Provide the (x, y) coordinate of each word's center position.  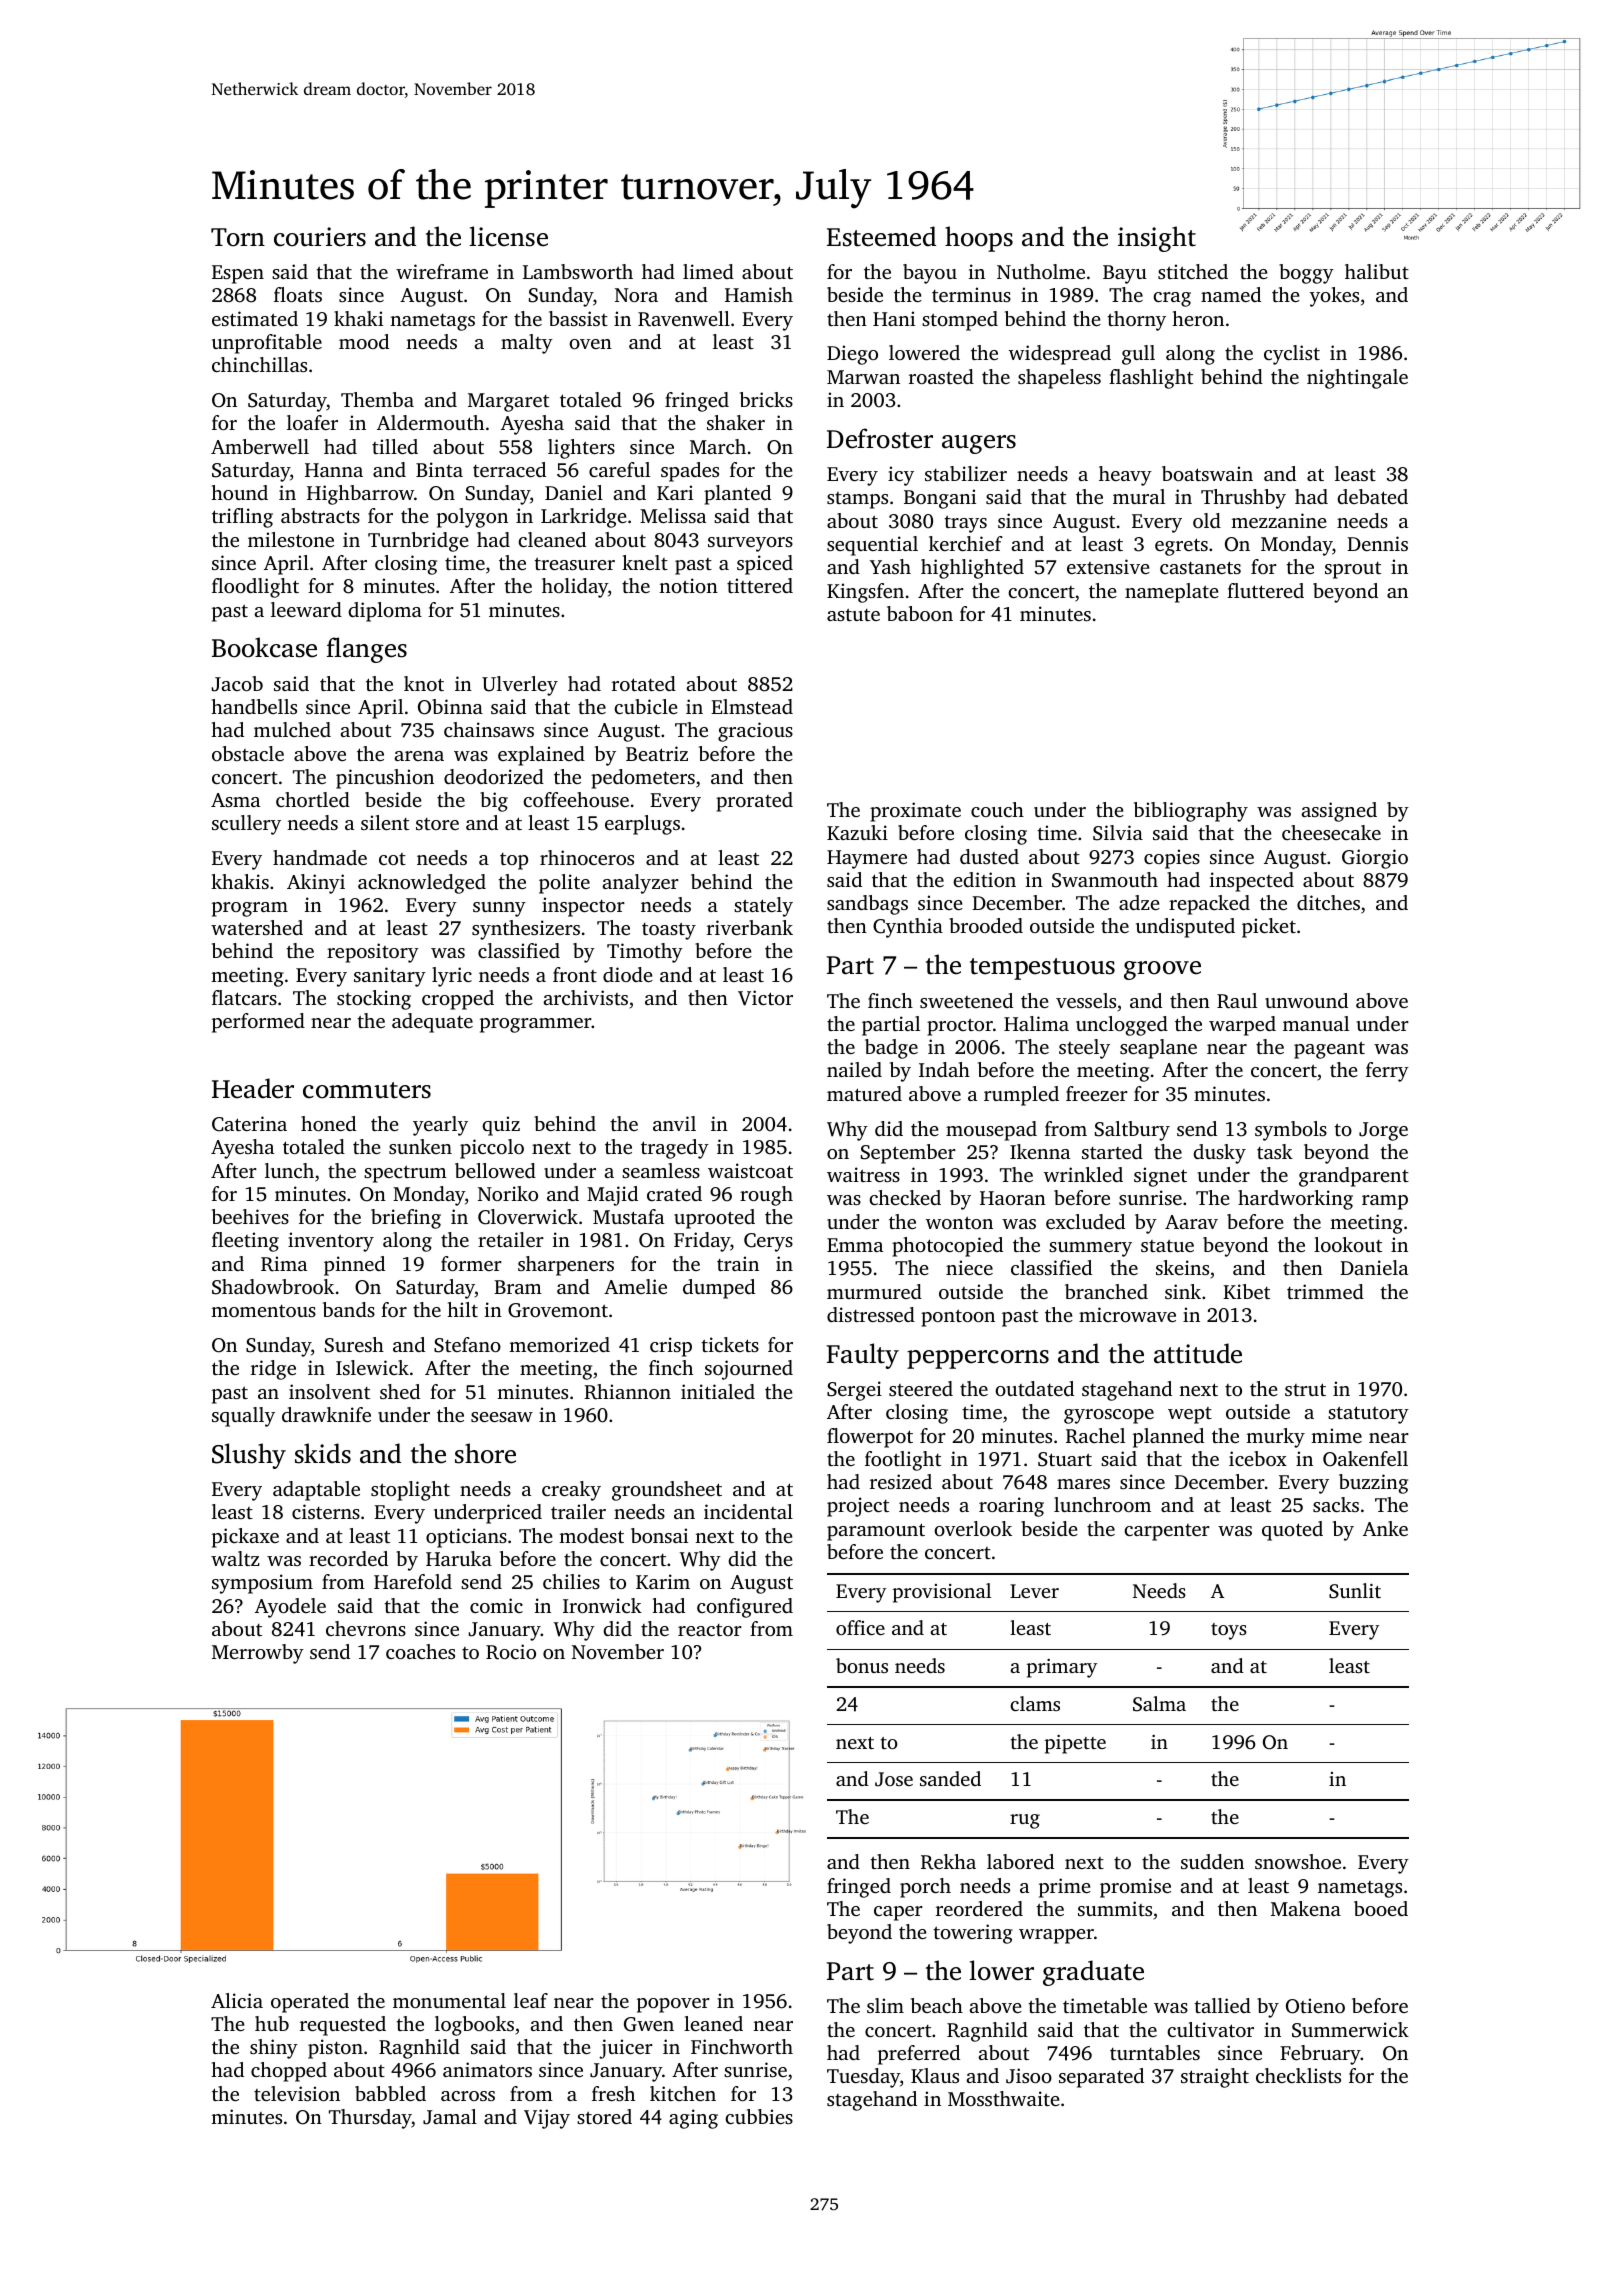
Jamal (450, 2117)
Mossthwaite (1004, 2098)
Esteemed (881, 236)
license (508, 236)
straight (1215, 2078)
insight (1157, 239)
